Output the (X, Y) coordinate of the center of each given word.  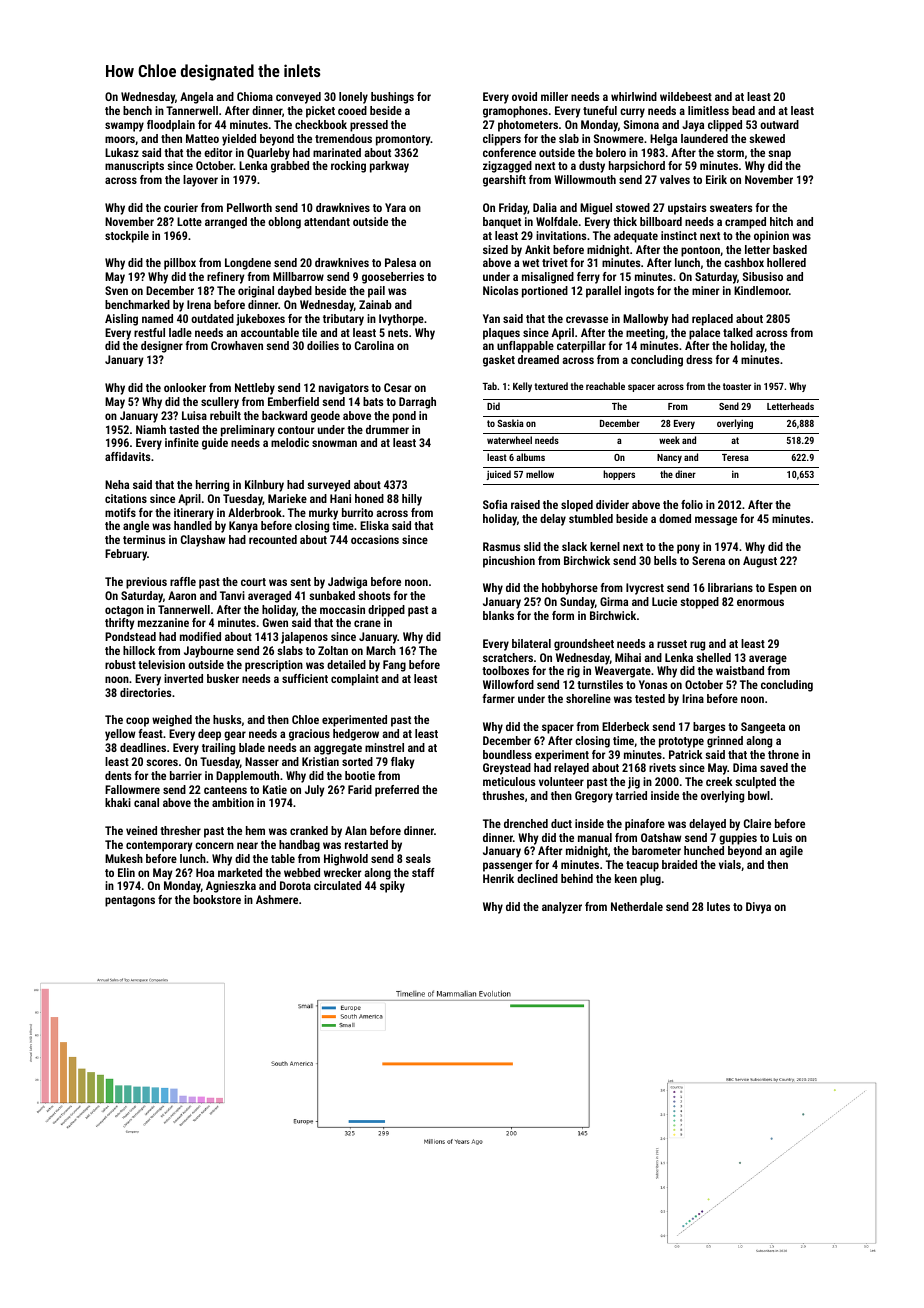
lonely (353, 98)
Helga (663, 140)
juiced (498, 475)
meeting (645, 334)
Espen (782, 589)
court (253, 582)
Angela (196, 98)
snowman (334, 443)
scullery (220, 403)
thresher (180, 830)
